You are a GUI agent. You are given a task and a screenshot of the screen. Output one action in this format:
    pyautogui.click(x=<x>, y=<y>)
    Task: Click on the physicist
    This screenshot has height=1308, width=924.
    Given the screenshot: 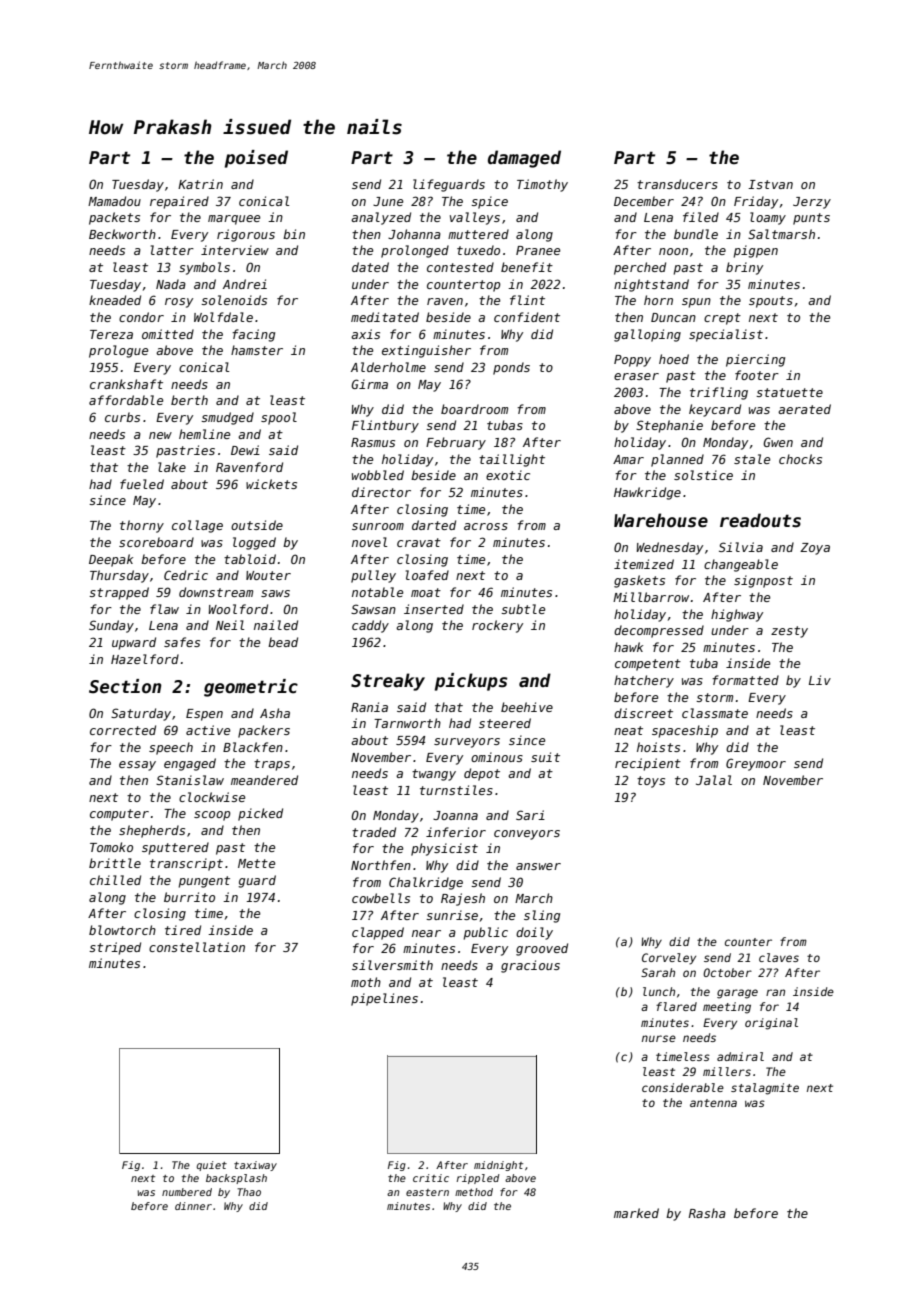 What is the action you would take?
    pyautogui.click(x=444, y=849)
